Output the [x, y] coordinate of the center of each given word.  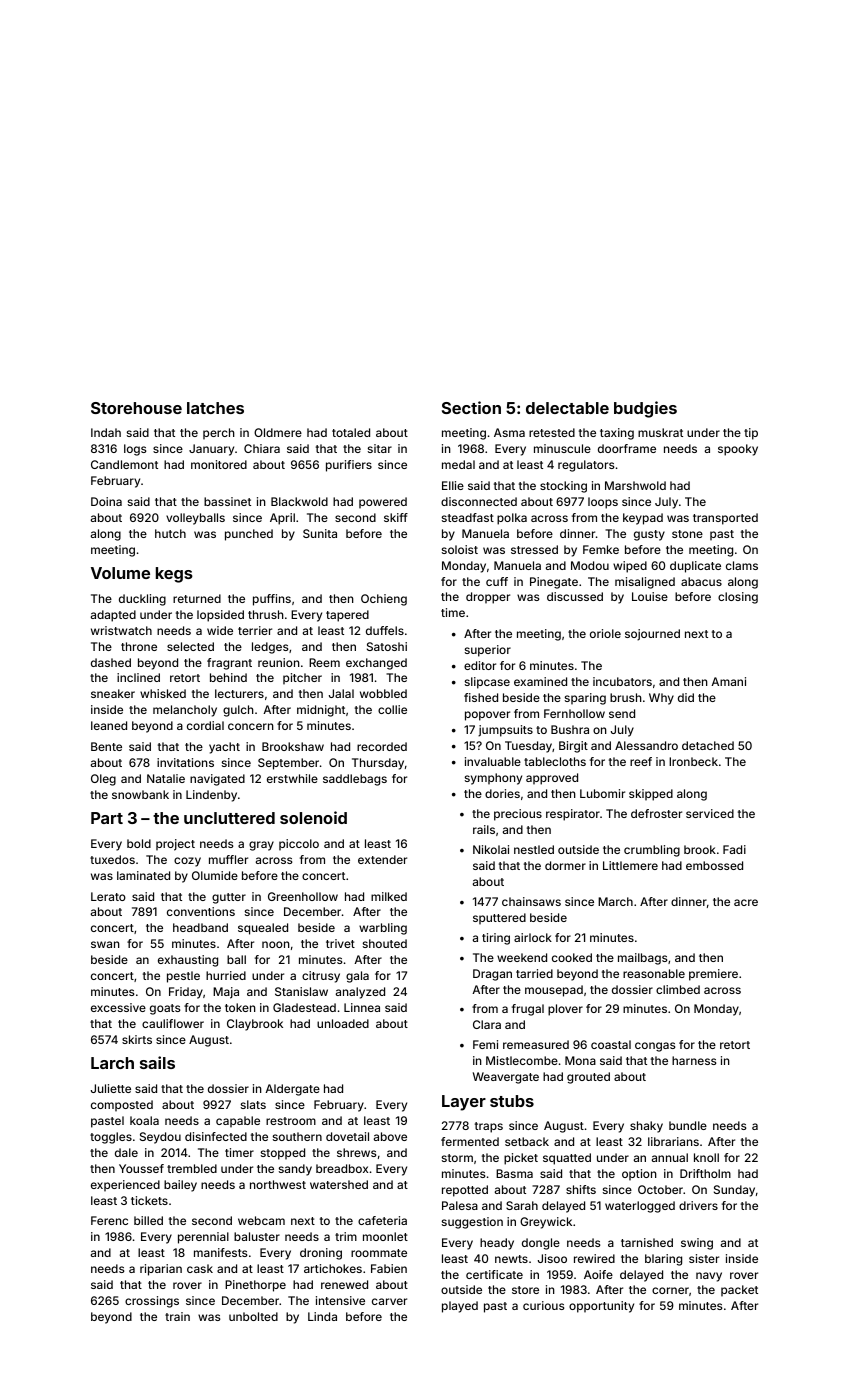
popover [487, 716]
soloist [460, 549]
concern [251, 726]
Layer [464, 1103]
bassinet [227, 501]
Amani [728, 681]
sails [157, 1062]
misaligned [645, 583]
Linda [322, 1316]
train [177, 1316]
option [639, 1175]
